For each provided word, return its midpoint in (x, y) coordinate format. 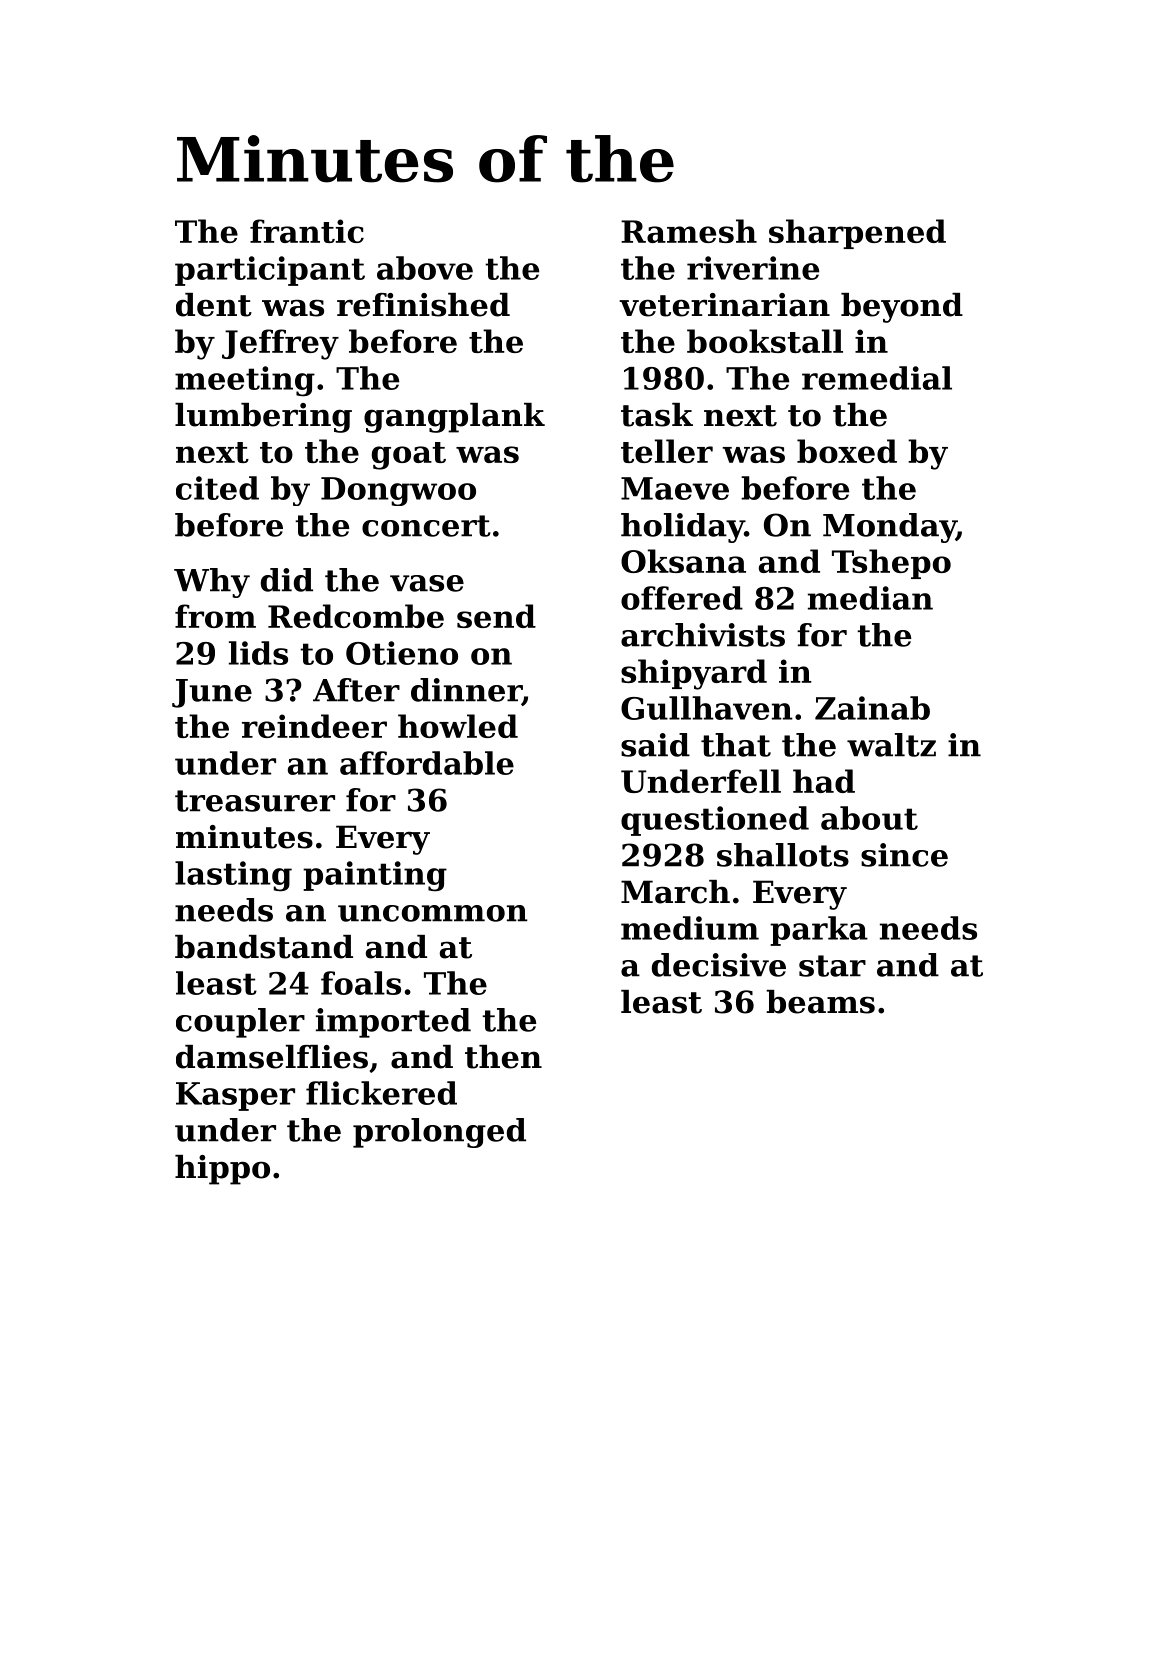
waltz (891, 745)
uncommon (433, 913)
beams (820, 1002)
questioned (715, 821)
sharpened (857, 234)
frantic (307, 231)
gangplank (454, 418)
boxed (847, 451)
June (212, 693)
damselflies (272, 1057)
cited (217, 488)
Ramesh (689, 231)
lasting (233, 876)
